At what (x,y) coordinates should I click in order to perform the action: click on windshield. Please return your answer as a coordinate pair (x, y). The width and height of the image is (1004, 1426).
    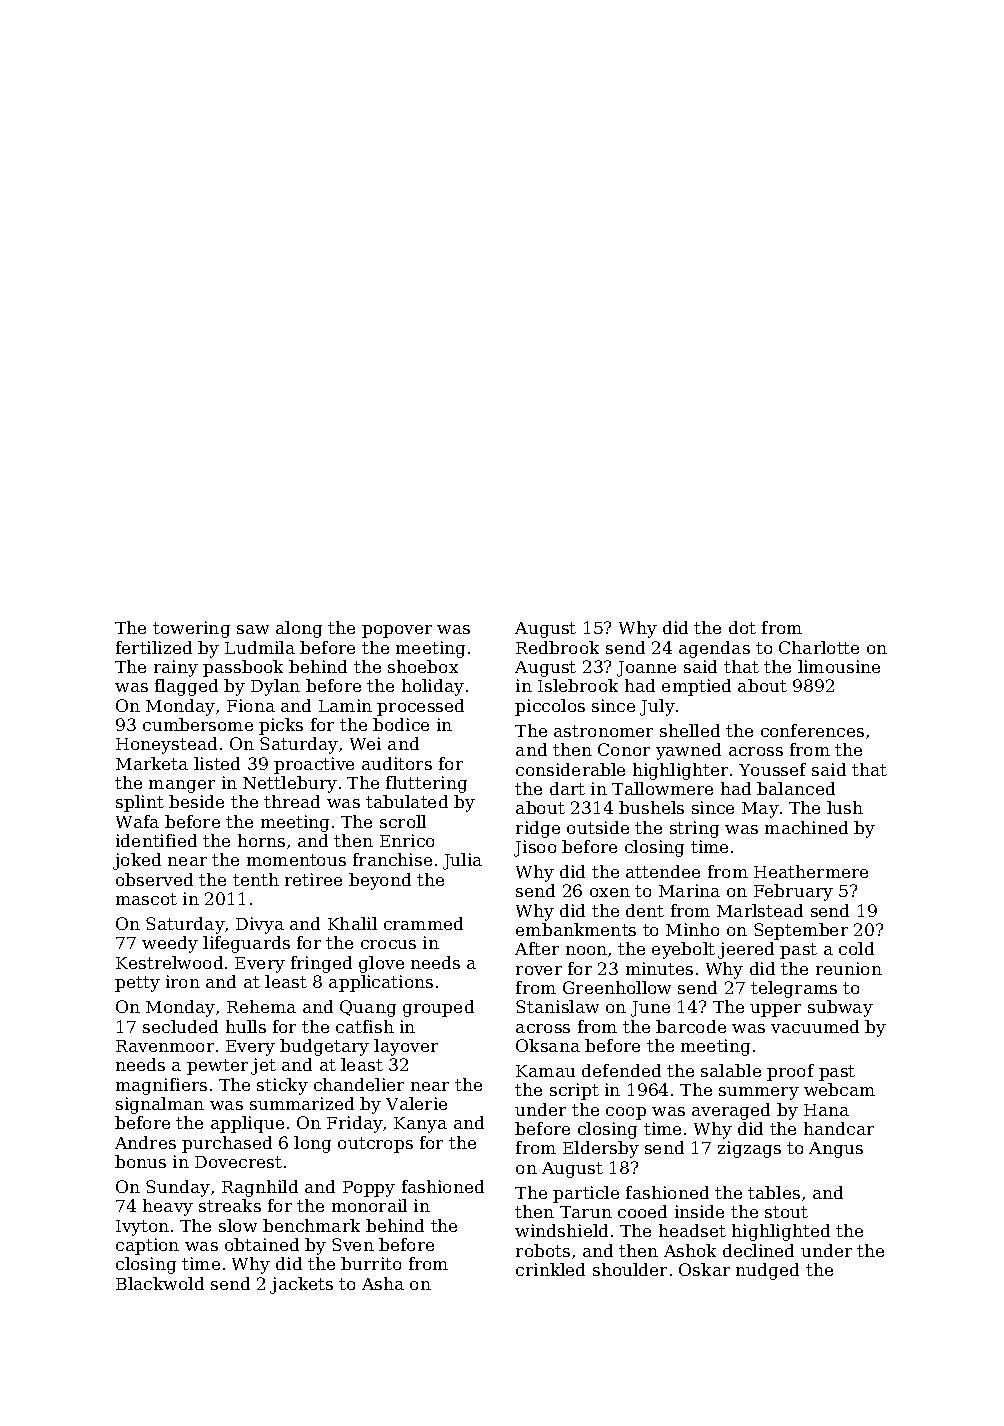
    Looking at the image, I should click on (561, 1230).
